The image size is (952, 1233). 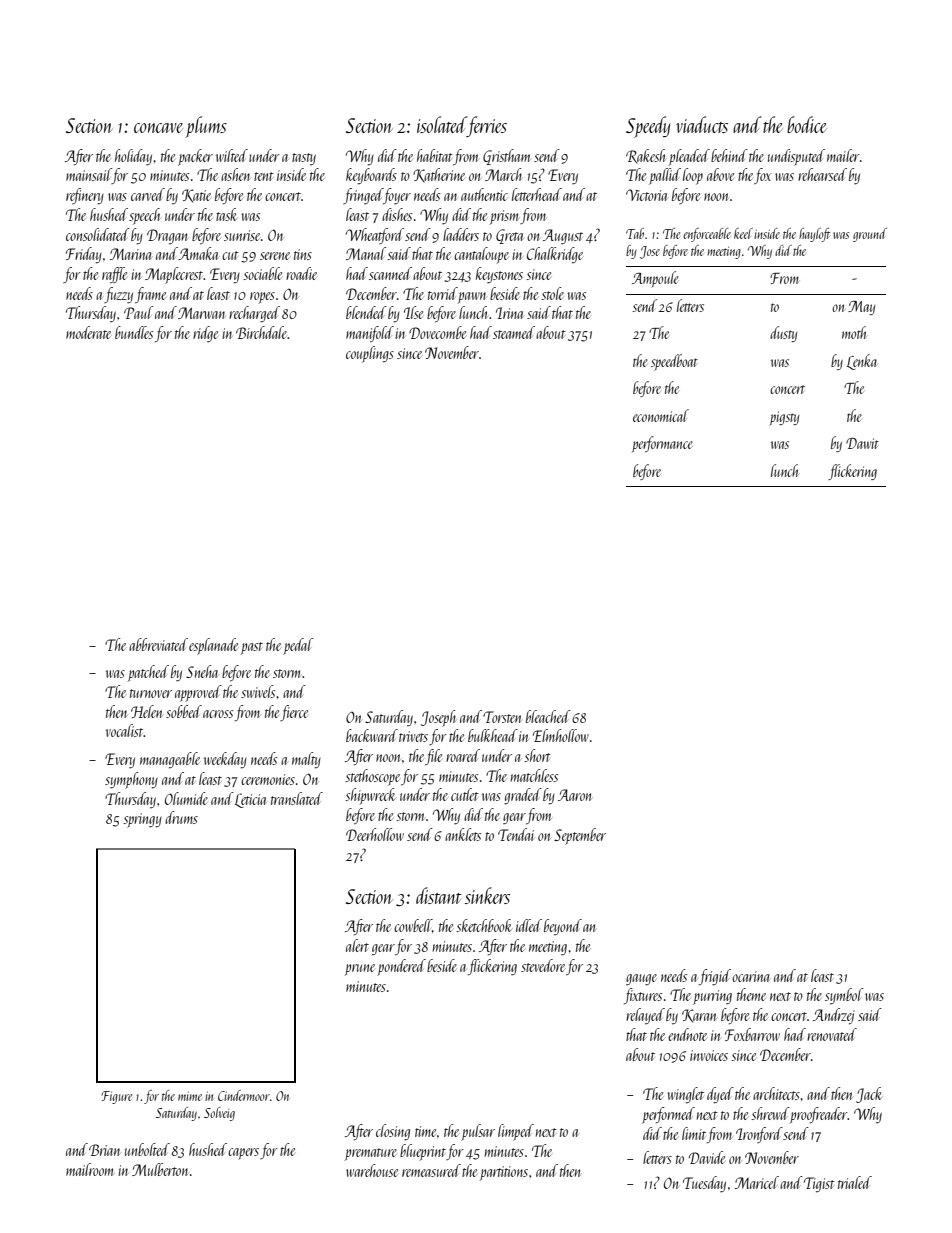 I want to click on pulsar, so click(x=478, y=1132).
